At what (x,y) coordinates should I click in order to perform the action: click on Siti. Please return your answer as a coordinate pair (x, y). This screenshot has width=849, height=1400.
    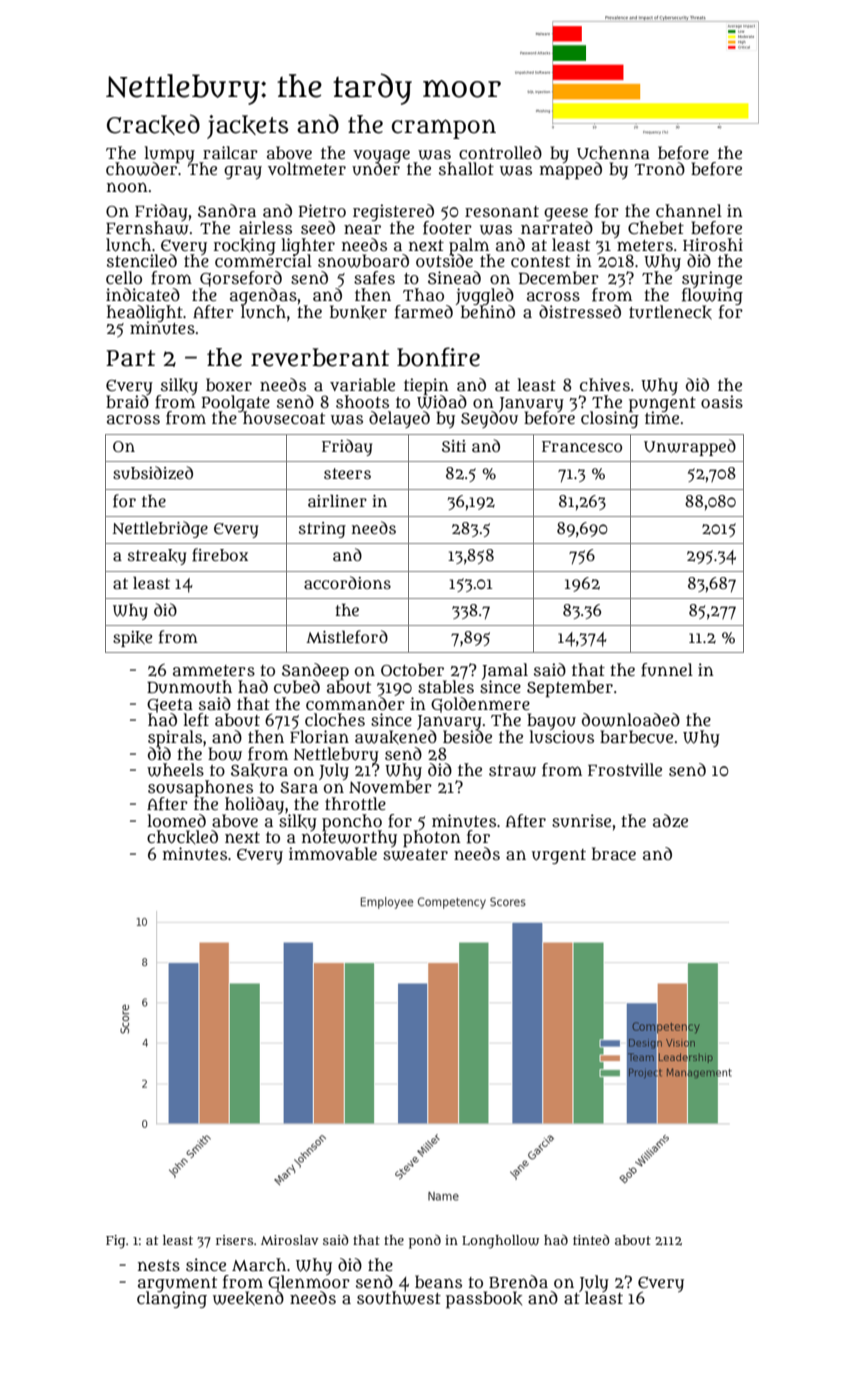
    Looking at the image, I should click on (454, 446).
